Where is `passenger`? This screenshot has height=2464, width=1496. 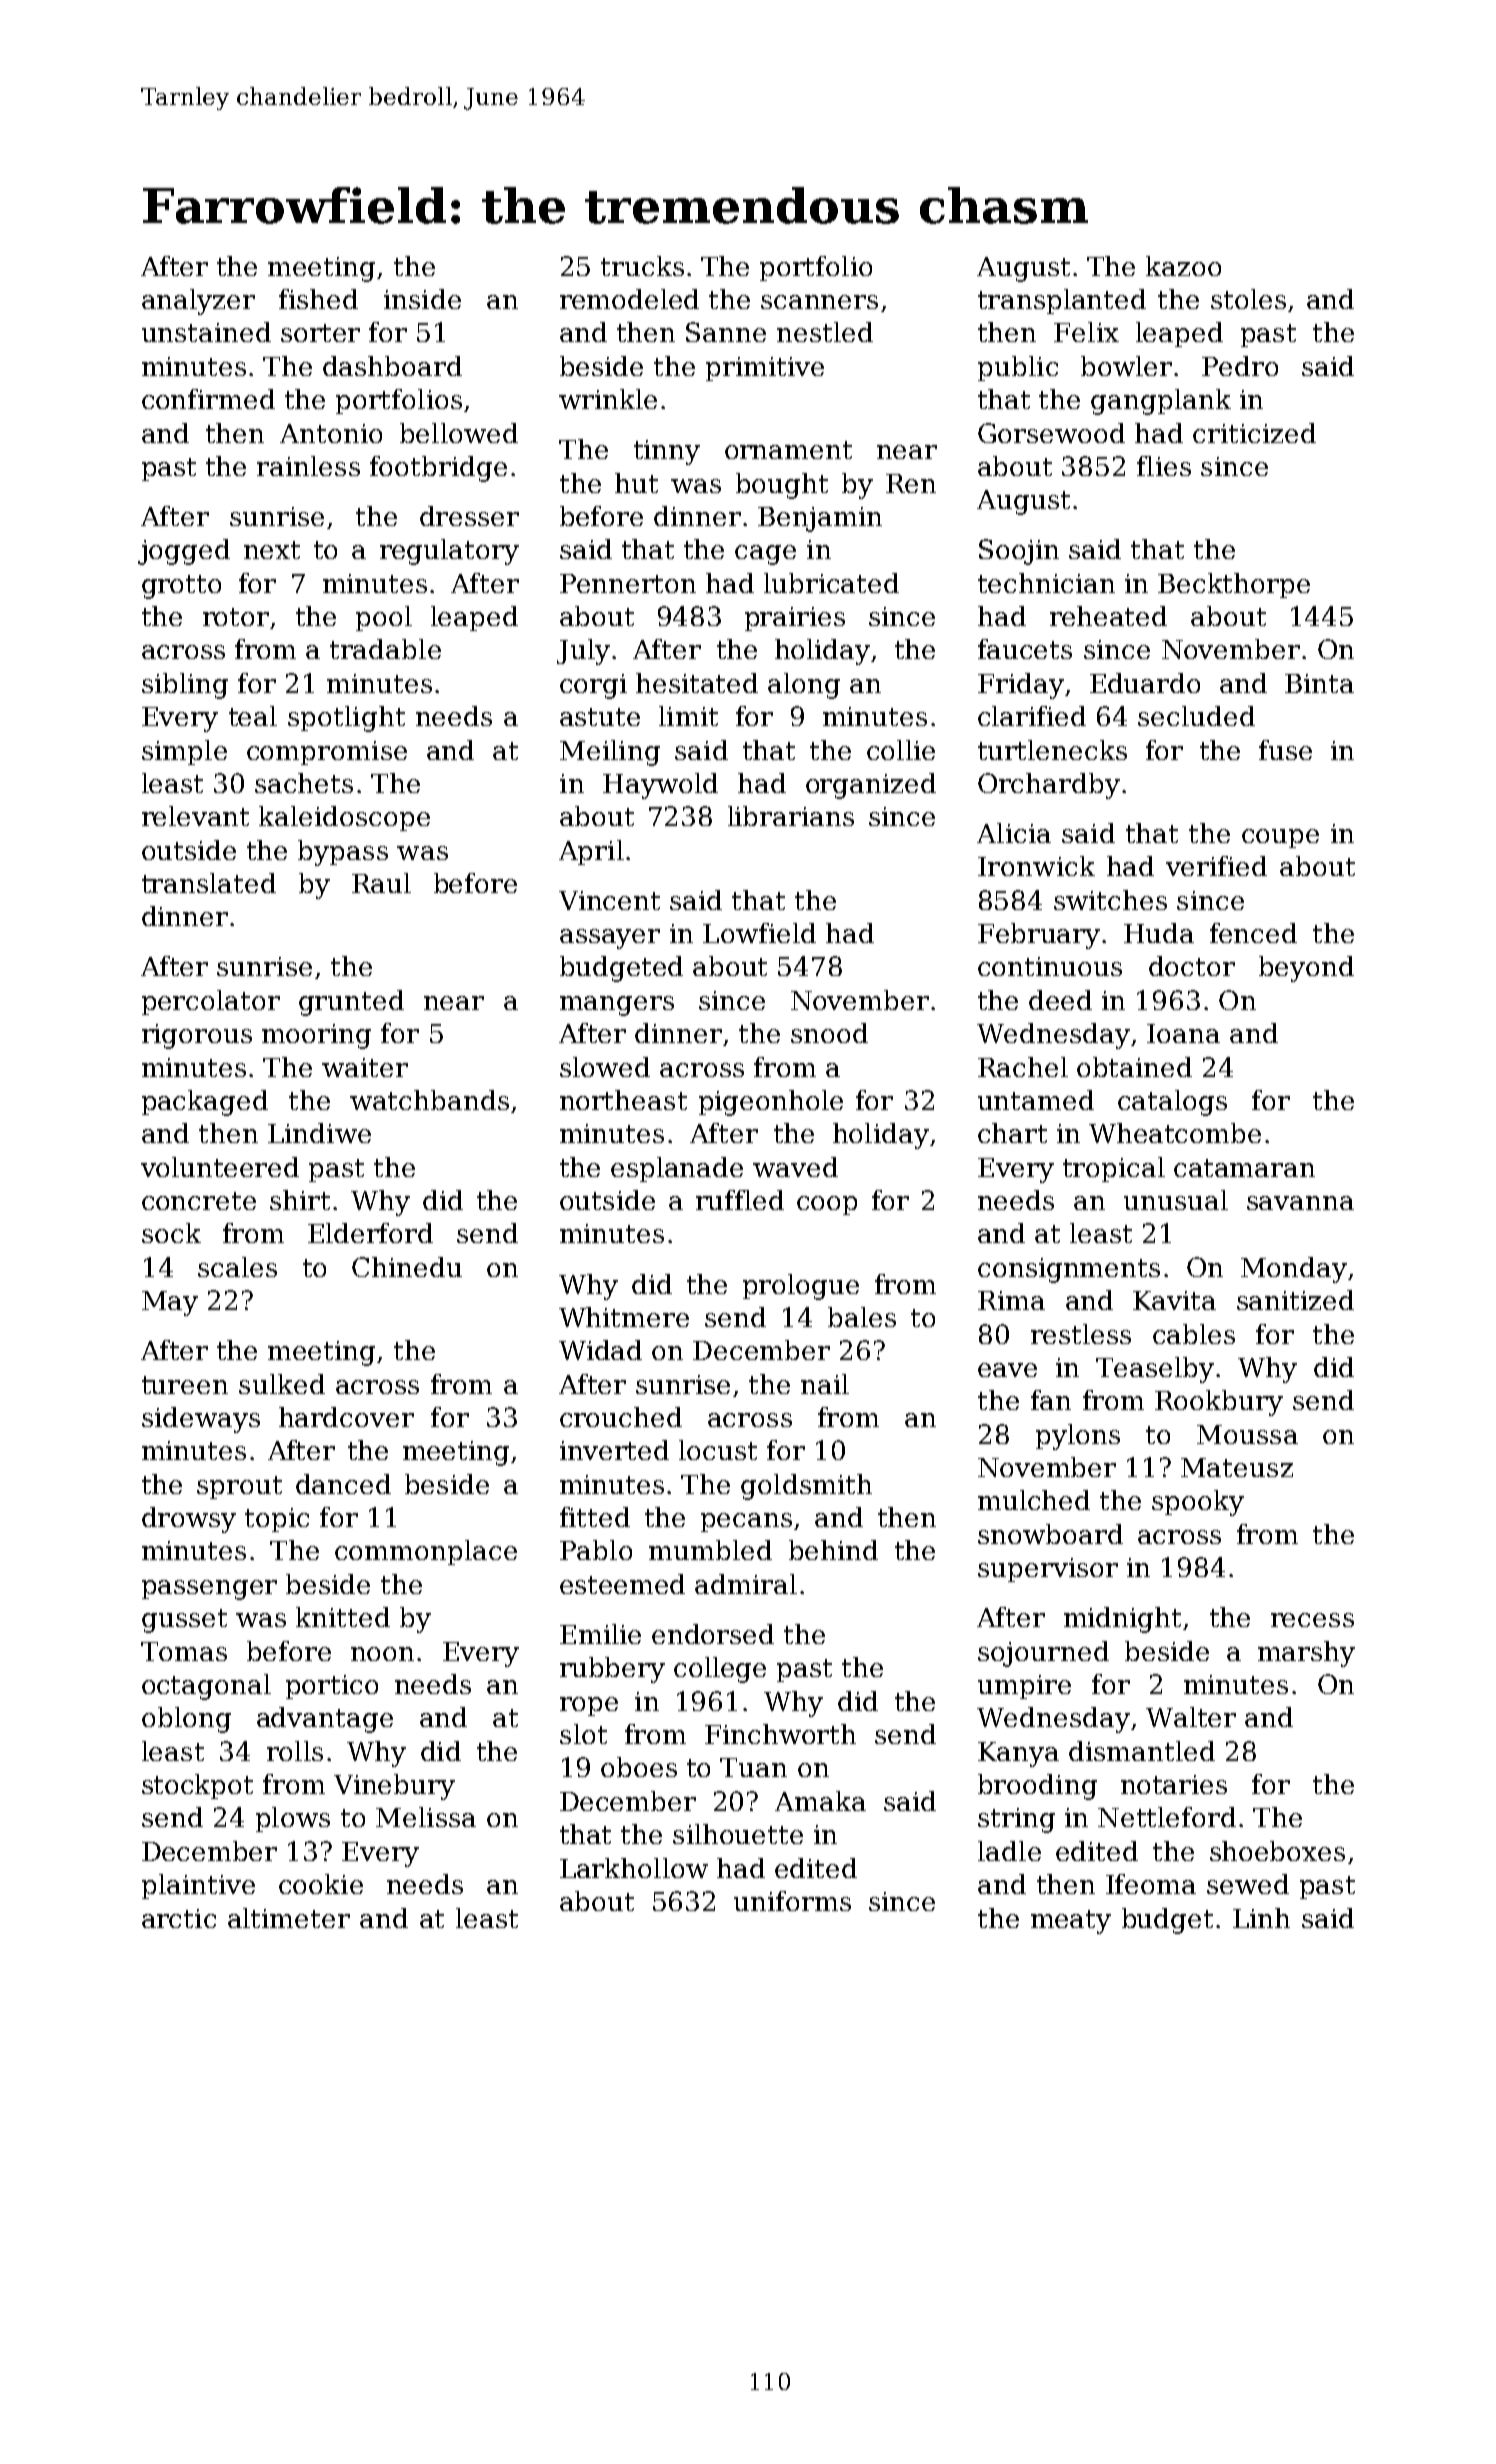 passenger is located at coordinates (209, 1590).
